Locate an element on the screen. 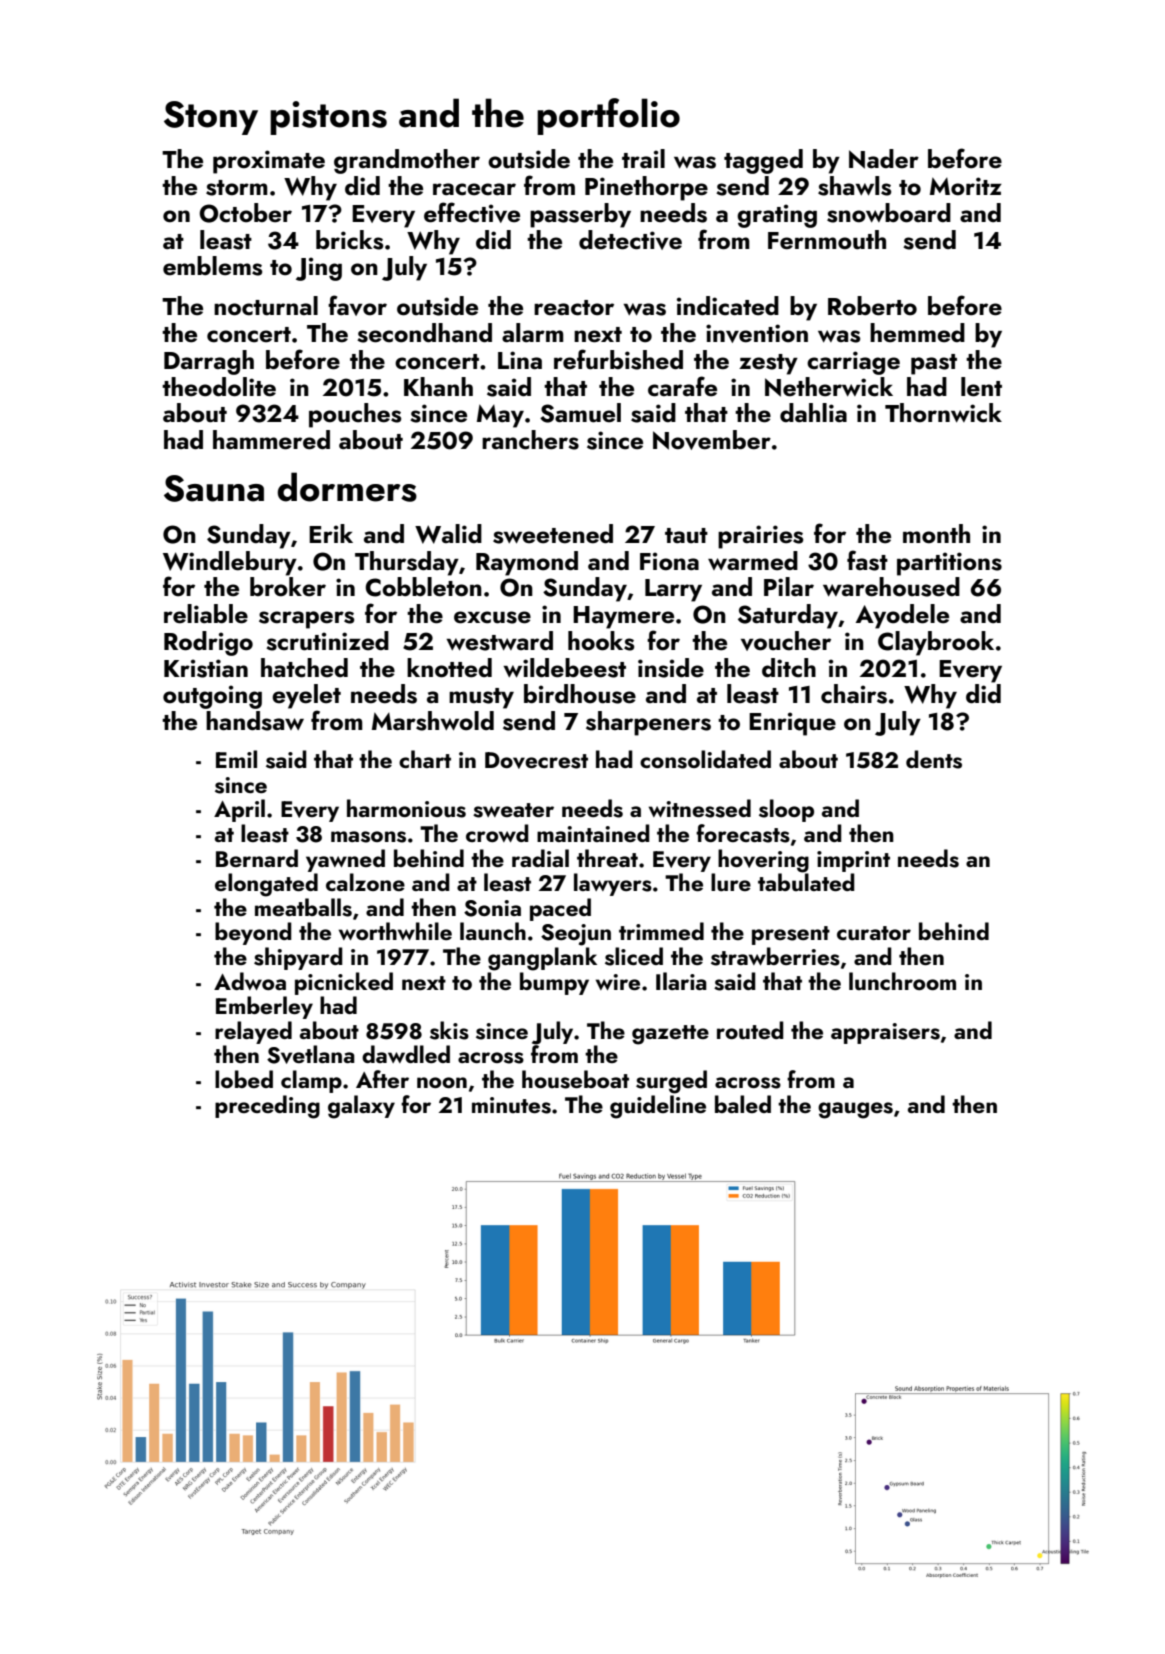  Roberto is located at coordinates (872, 306).
